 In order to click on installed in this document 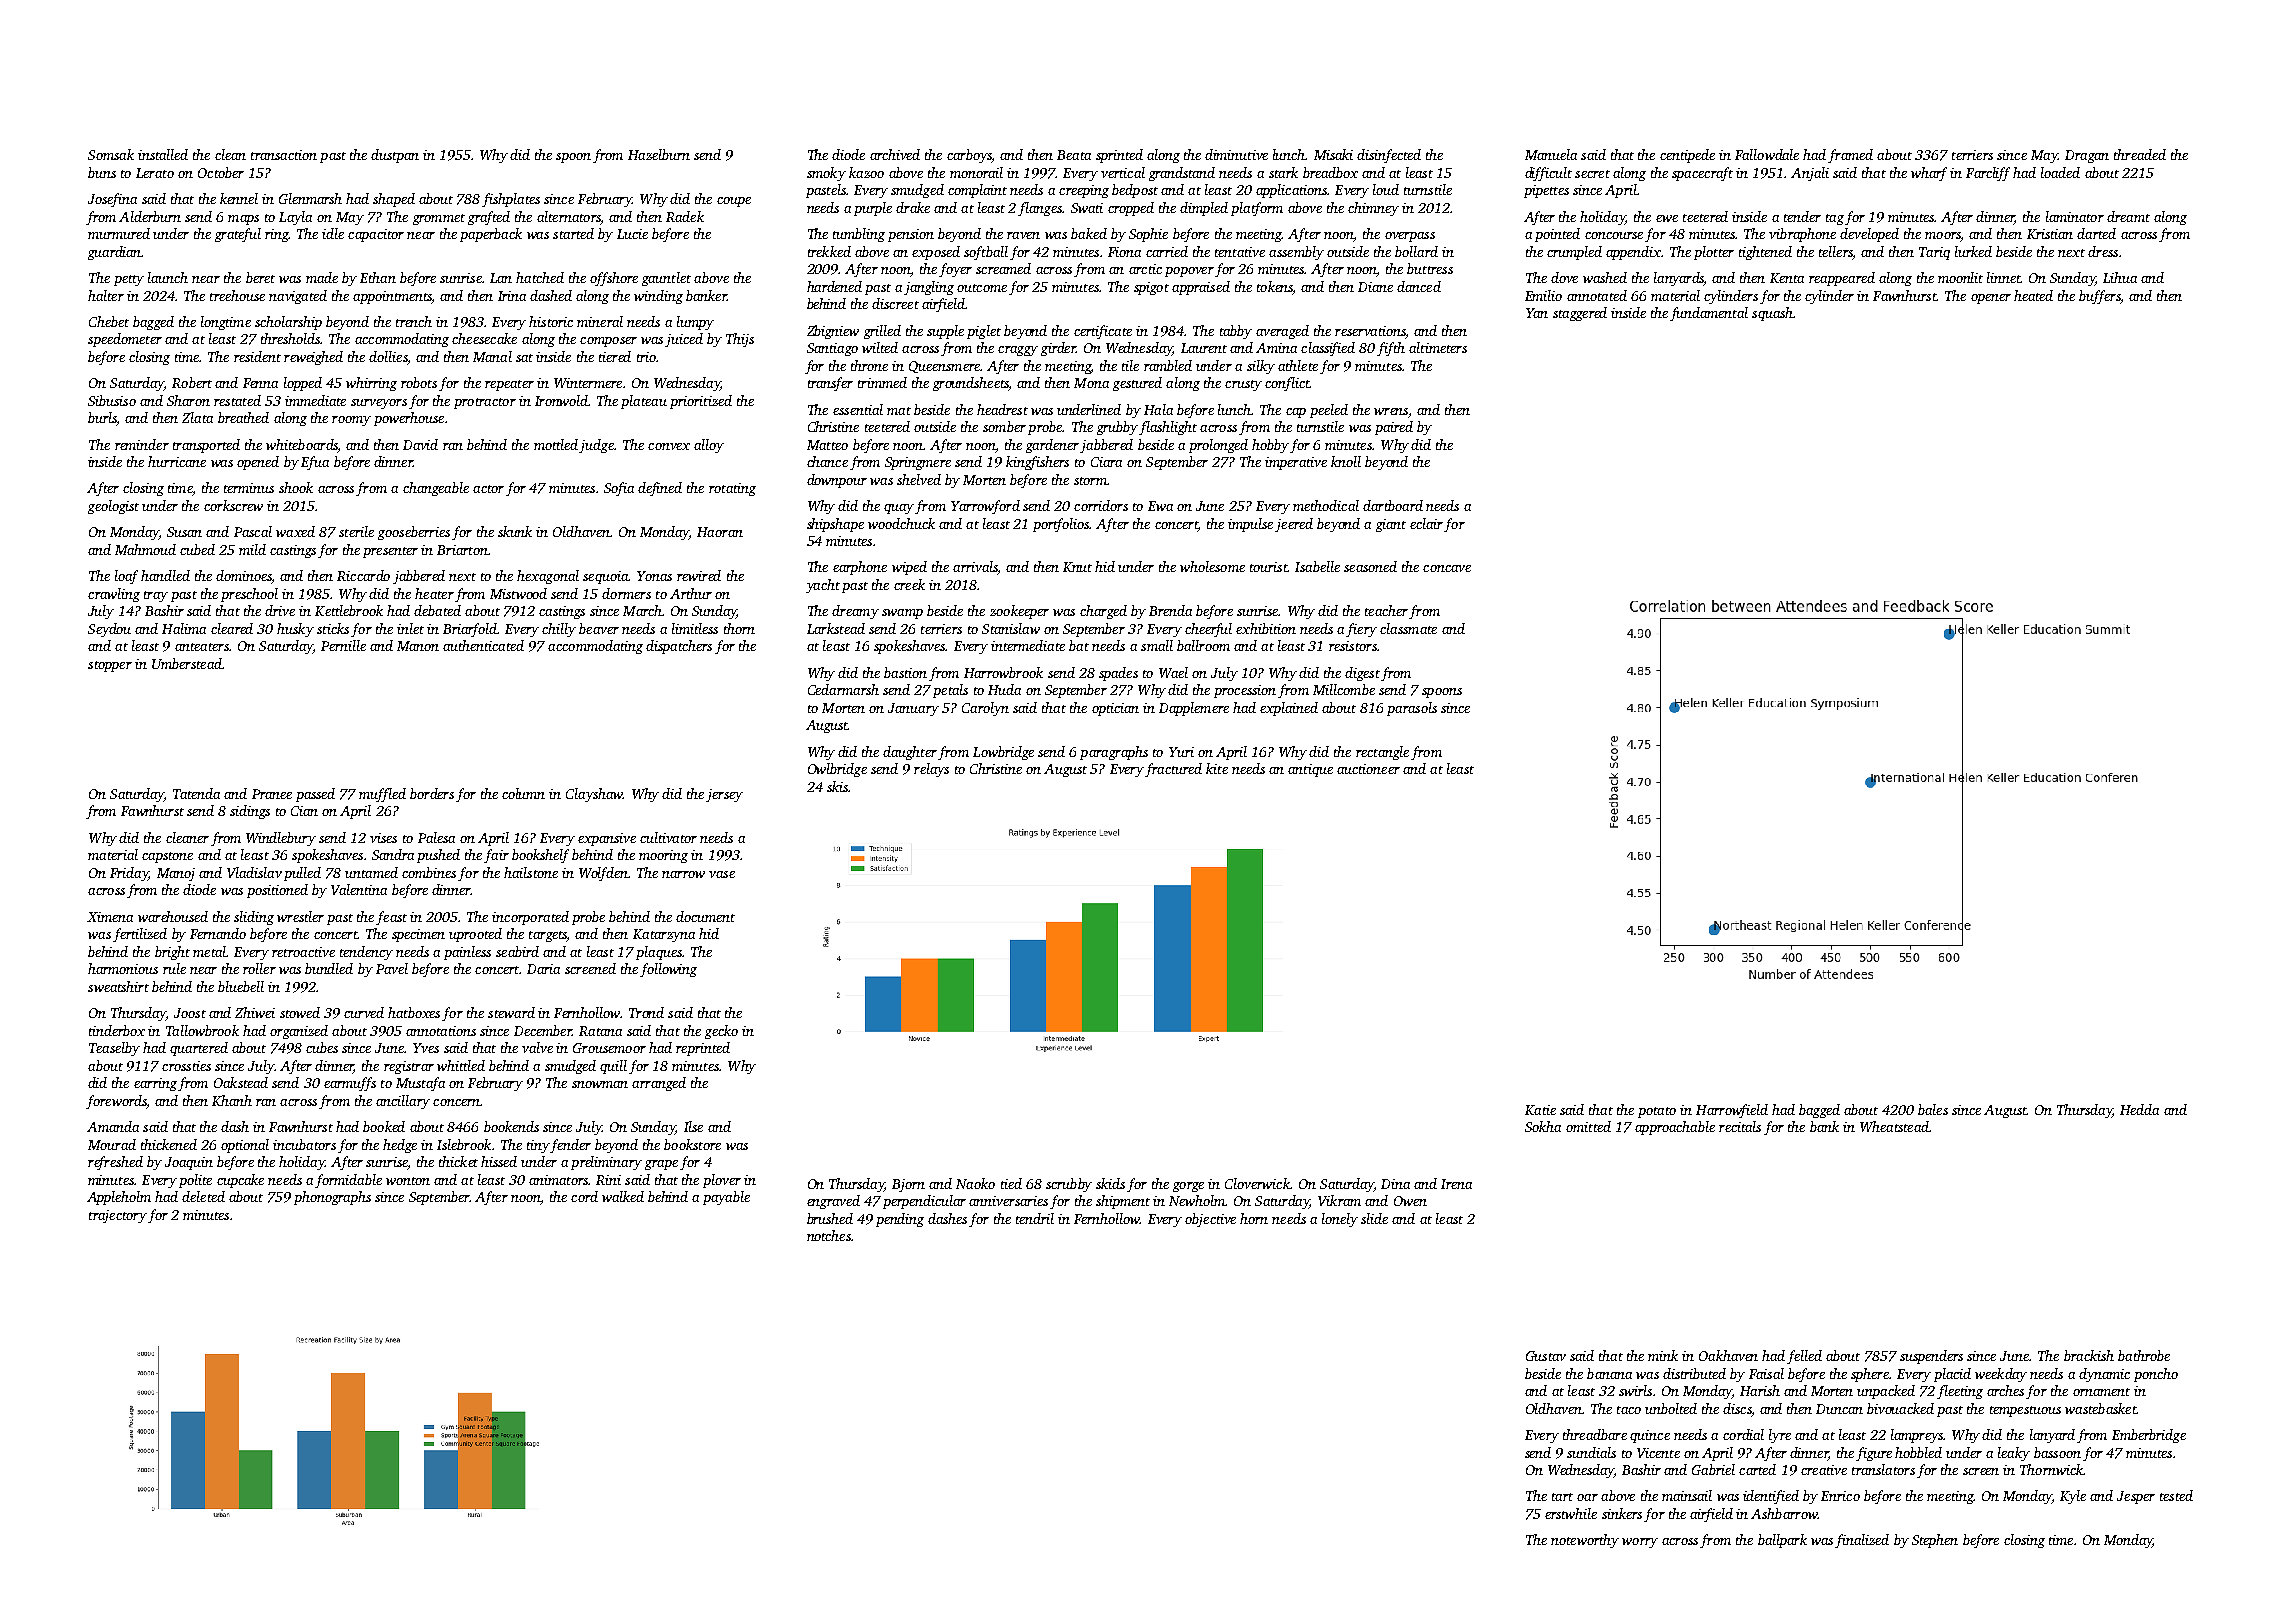, I will do `click(163, 154)`.
